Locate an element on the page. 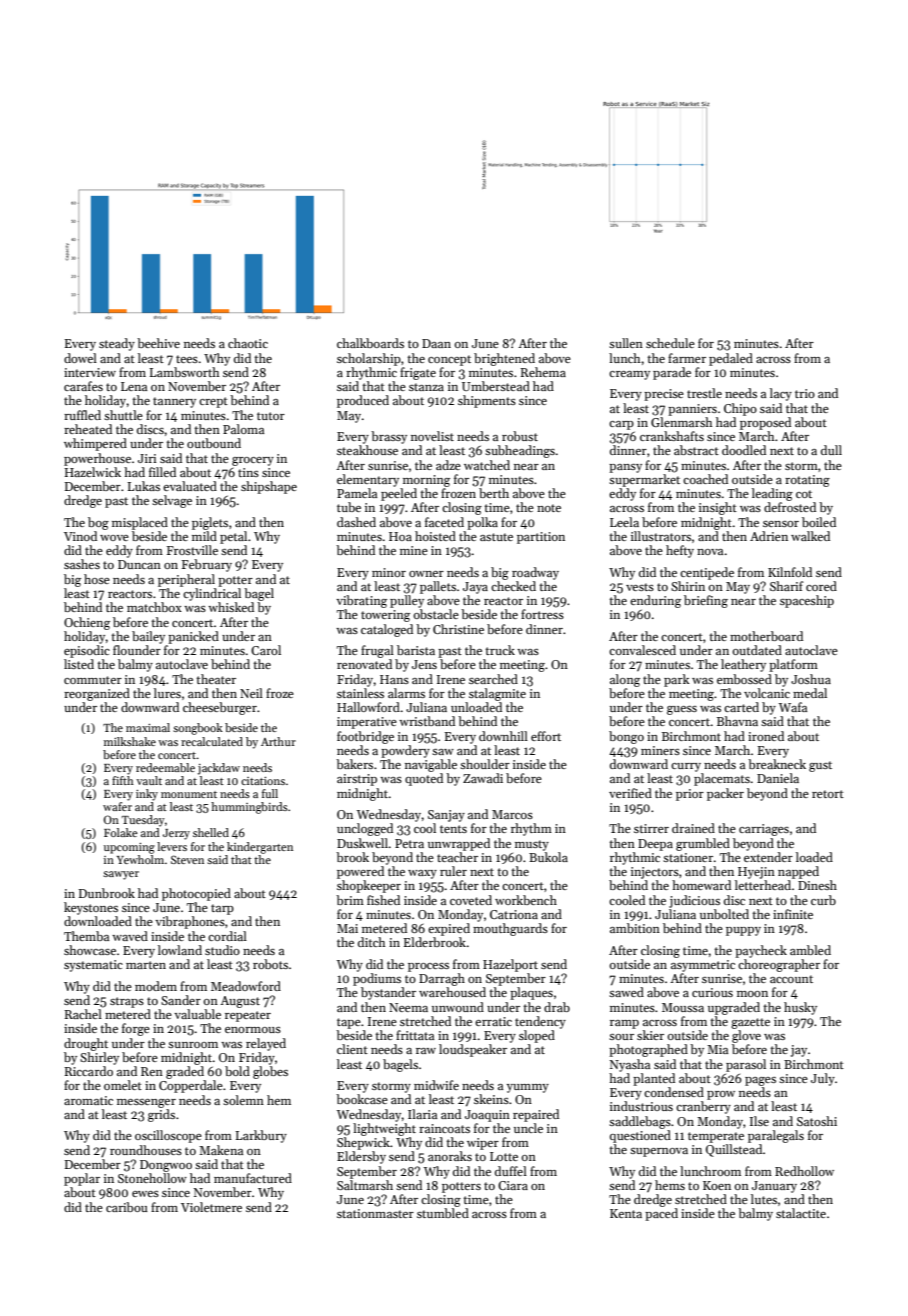  shoulder is located at coordinates (485, 764).
